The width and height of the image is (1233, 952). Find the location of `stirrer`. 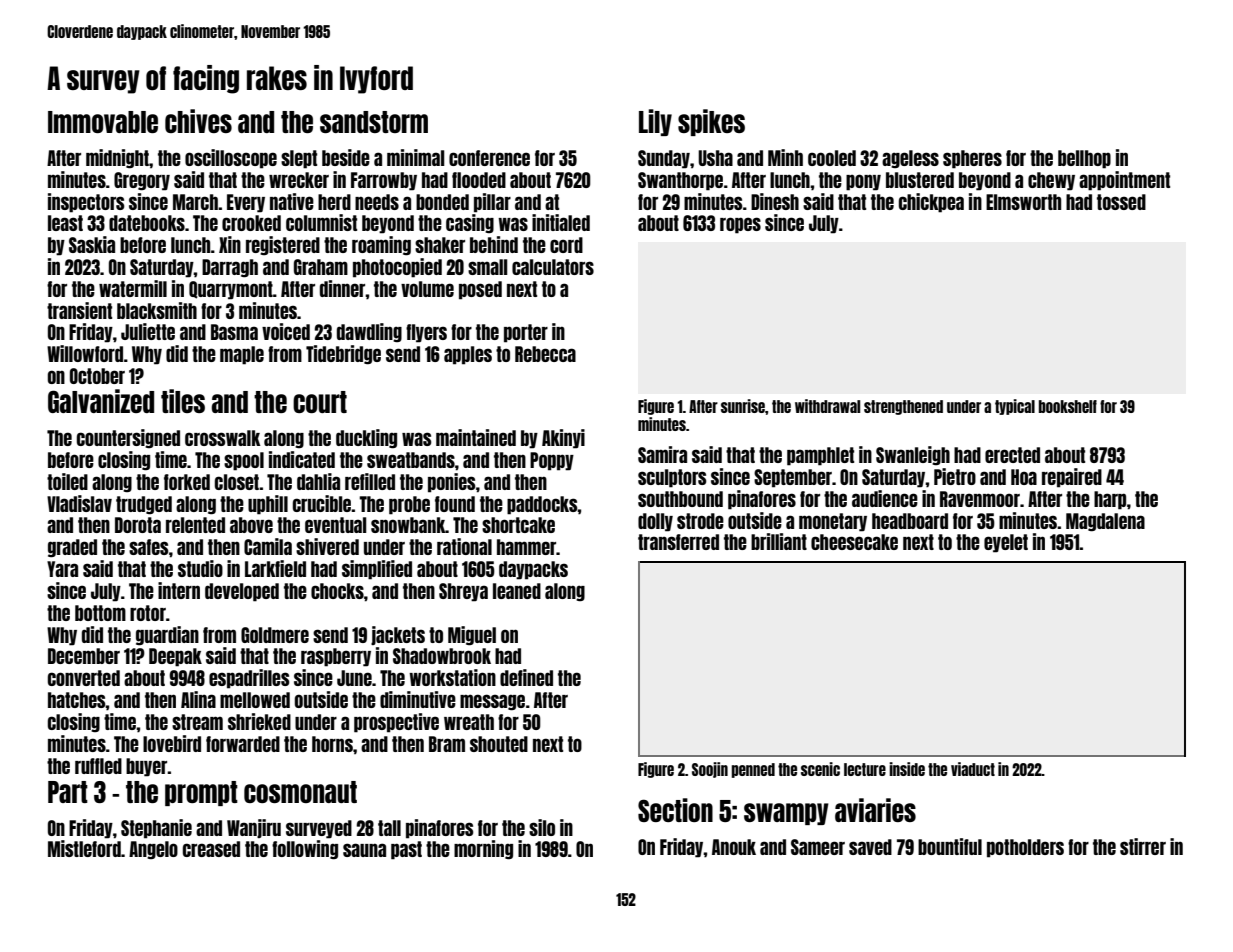

stirrer is located at coordinates (1143, 846).
